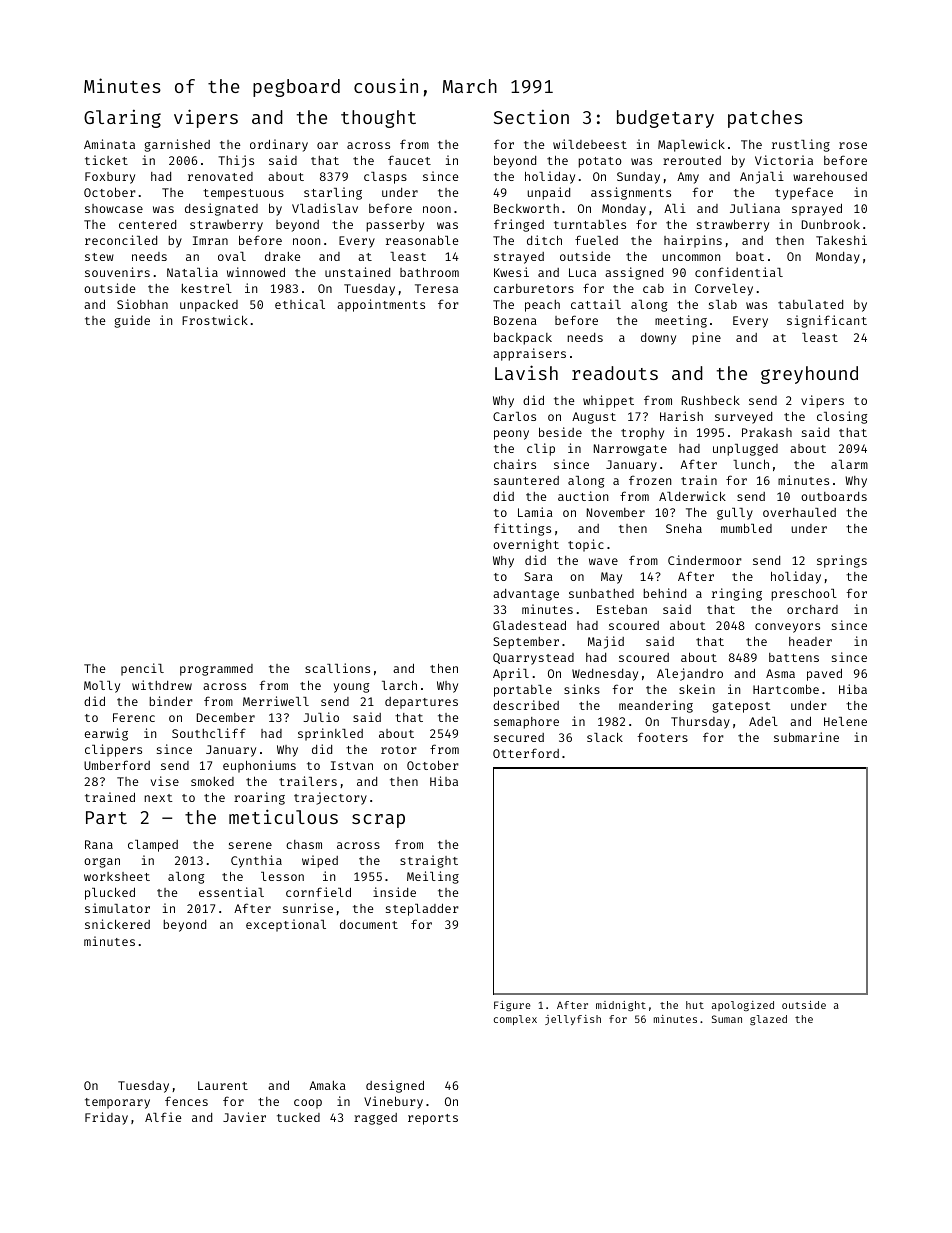  I want to click on faucet, so click(409, 160).
